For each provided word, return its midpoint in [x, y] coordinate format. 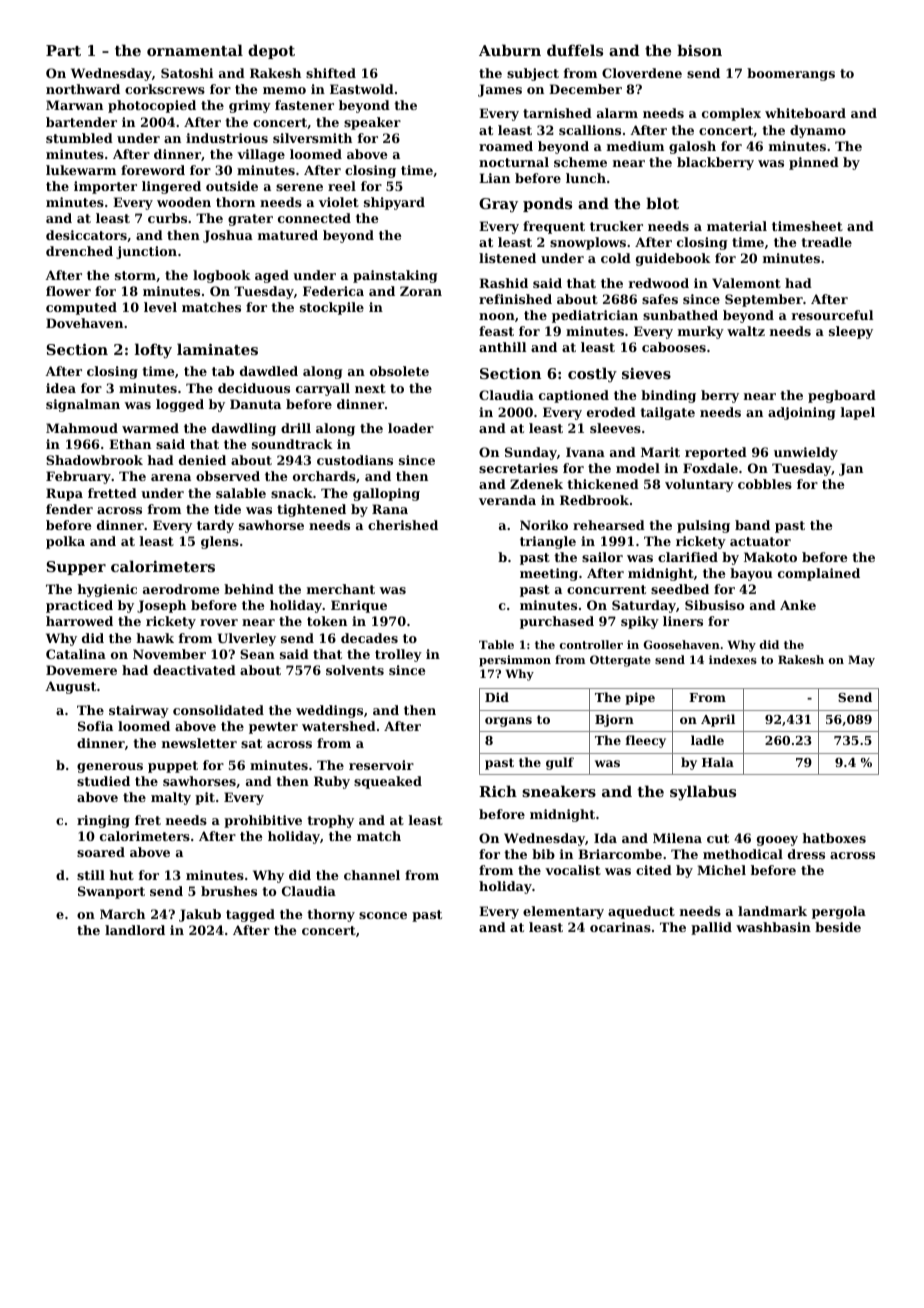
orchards [324, 476]
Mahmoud [82, 428]
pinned [814, 163]
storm [135, 275]
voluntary [699, 485]
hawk [155, 638]
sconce [383, 915]
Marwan [74, 105]
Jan [851, 469]
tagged [250, 915]
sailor [602, 557]
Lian [494, 178]
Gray [498, 205]
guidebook [673, 259]
